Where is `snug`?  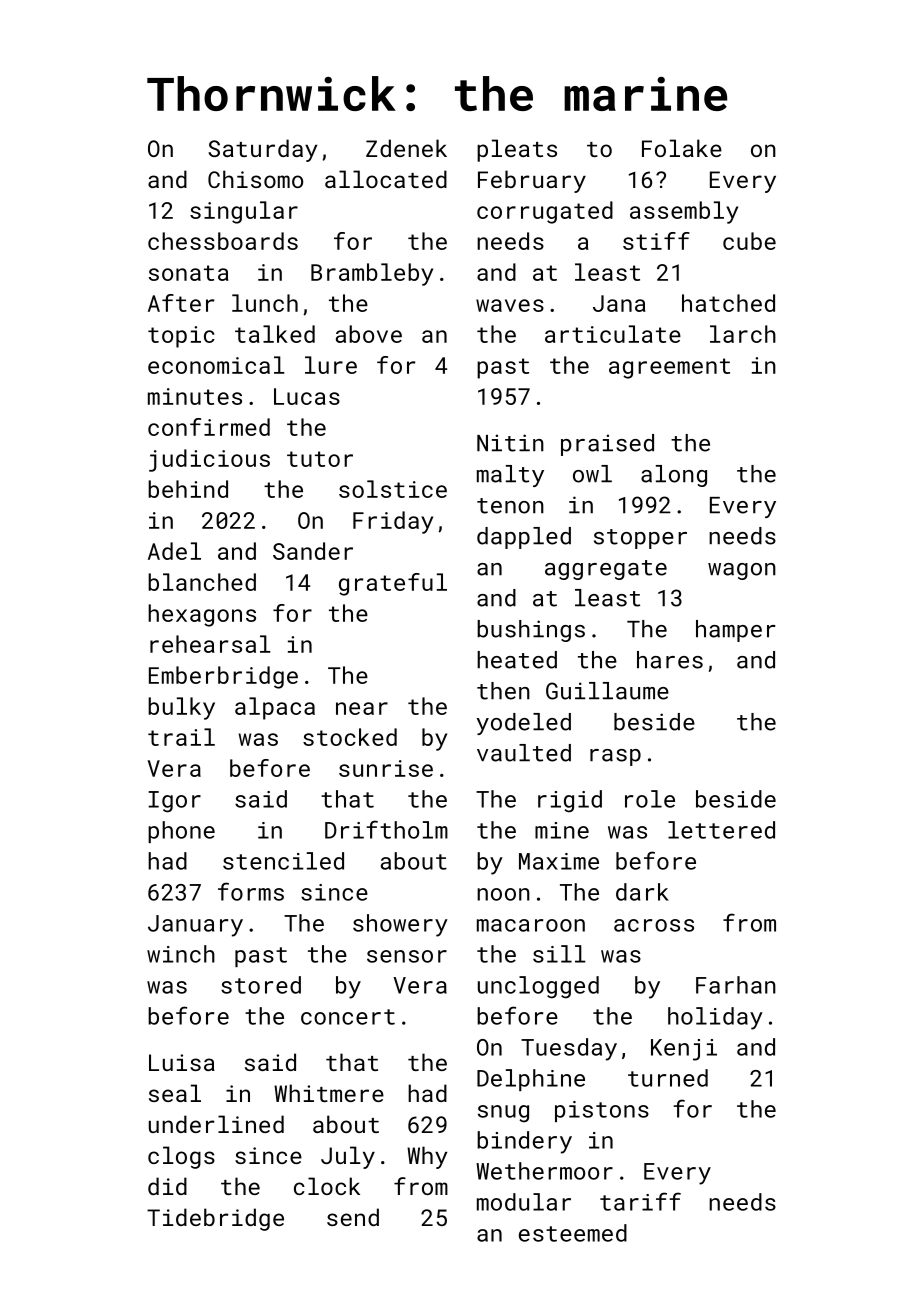
snug is located at coordinates (503, 1114).
